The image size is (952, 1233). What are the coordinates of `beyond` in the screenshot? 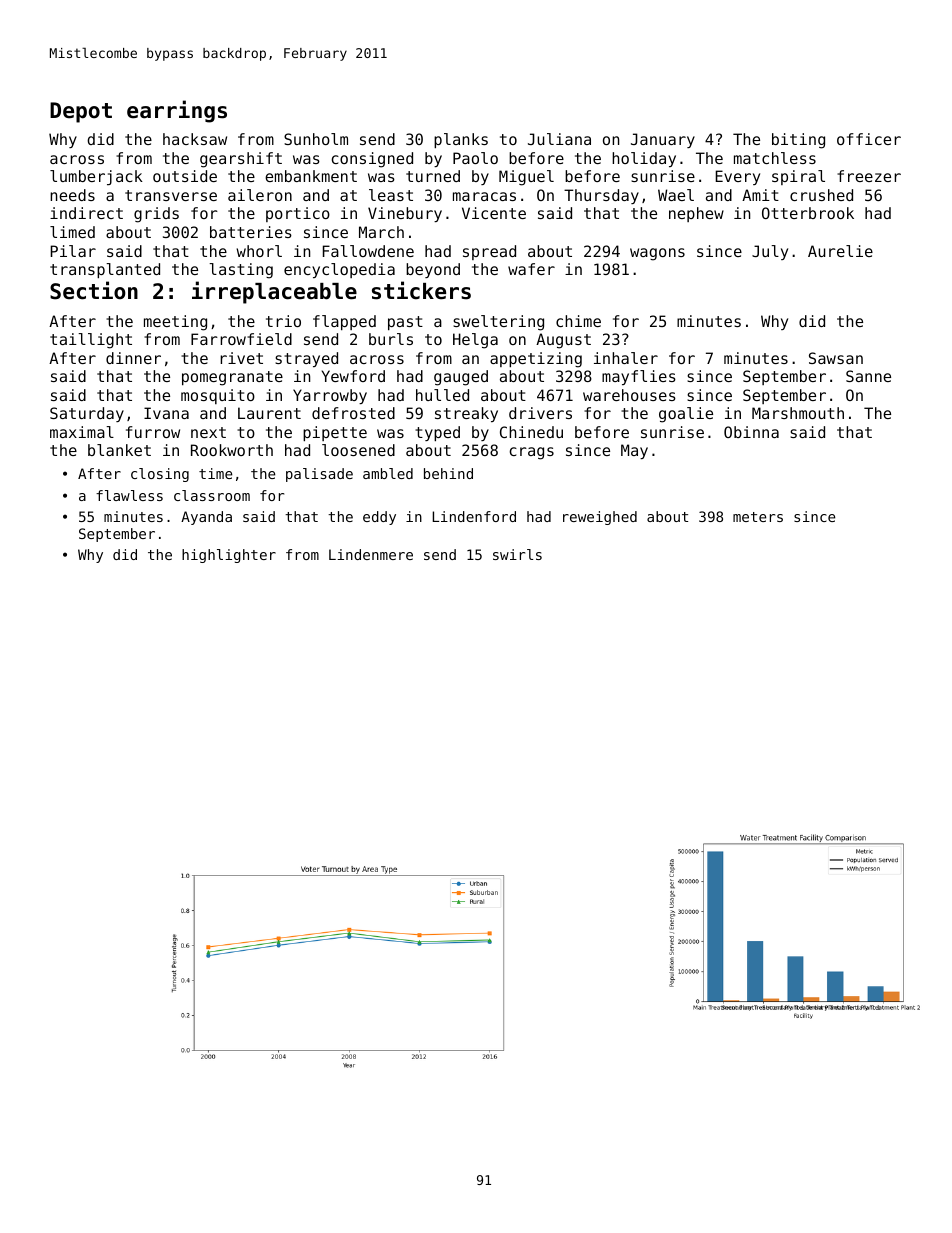 It's located at (433, 270).
